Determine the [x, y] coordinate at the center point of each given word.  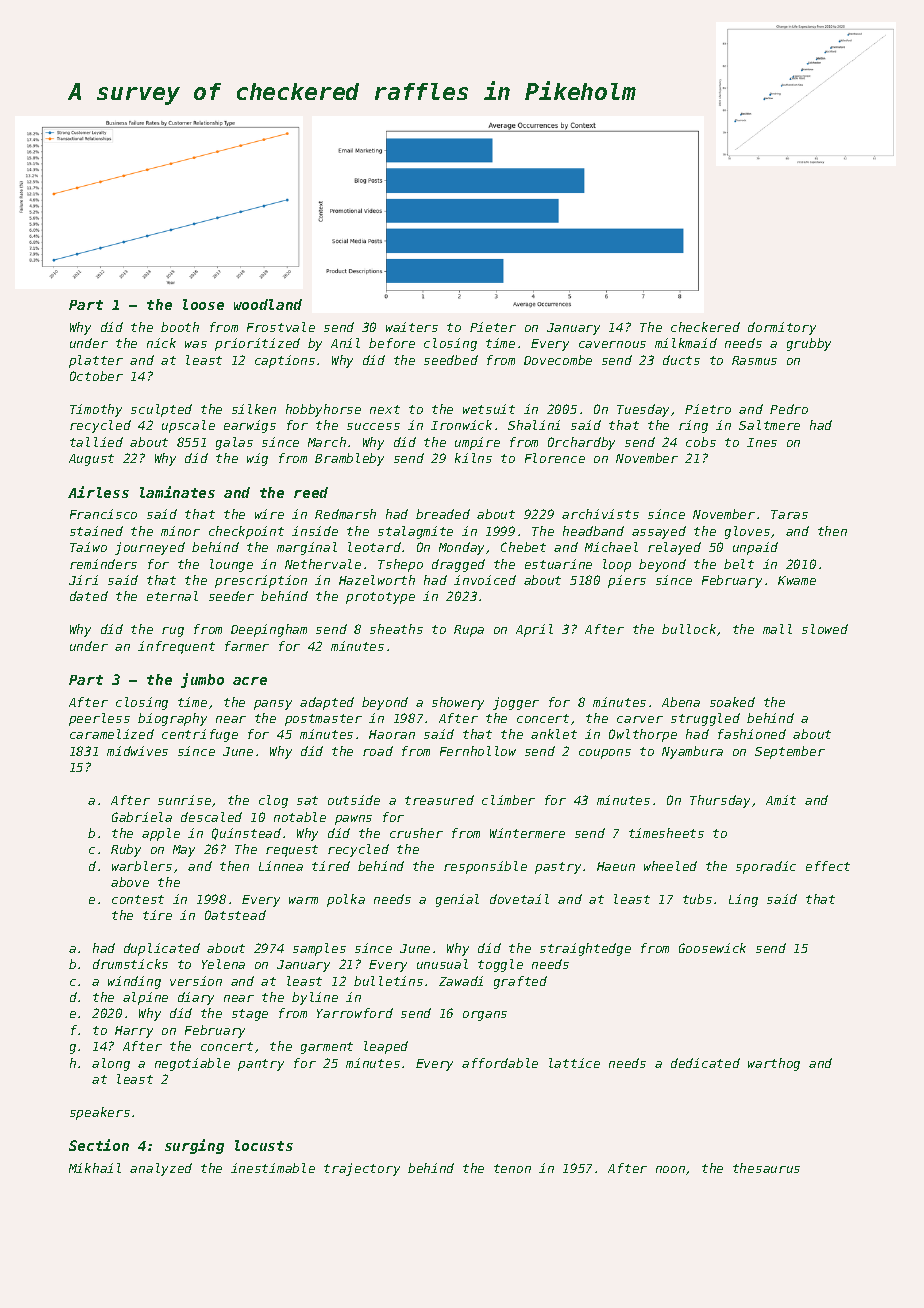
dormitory [782, 328]
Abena [681, 702]
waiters [412, 327]
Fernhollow [478, 751]
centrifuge [200, 735]
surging [194, 1146]
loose [203, 304]
